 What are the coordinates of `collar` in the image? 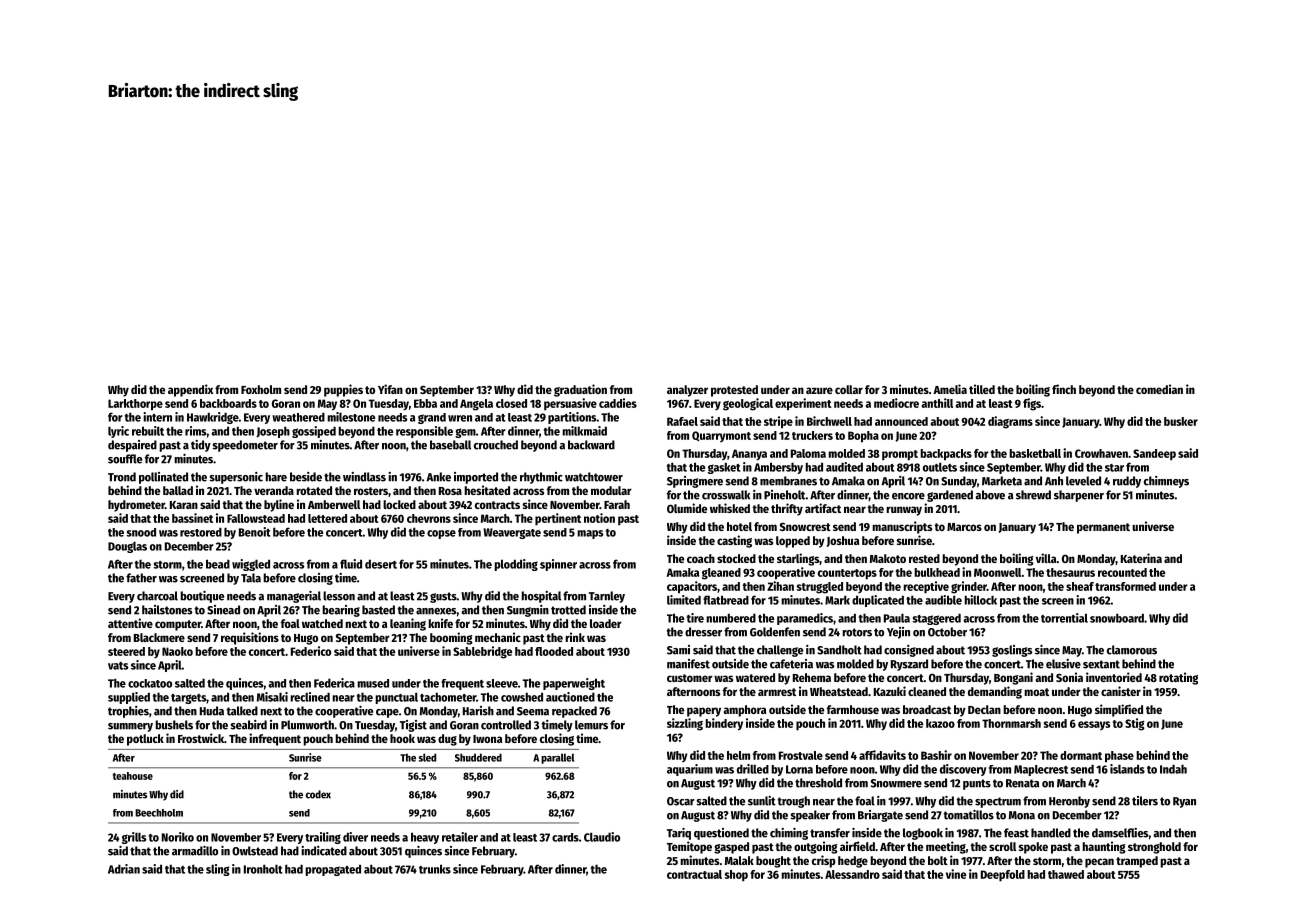 It's located at (849, 389).
